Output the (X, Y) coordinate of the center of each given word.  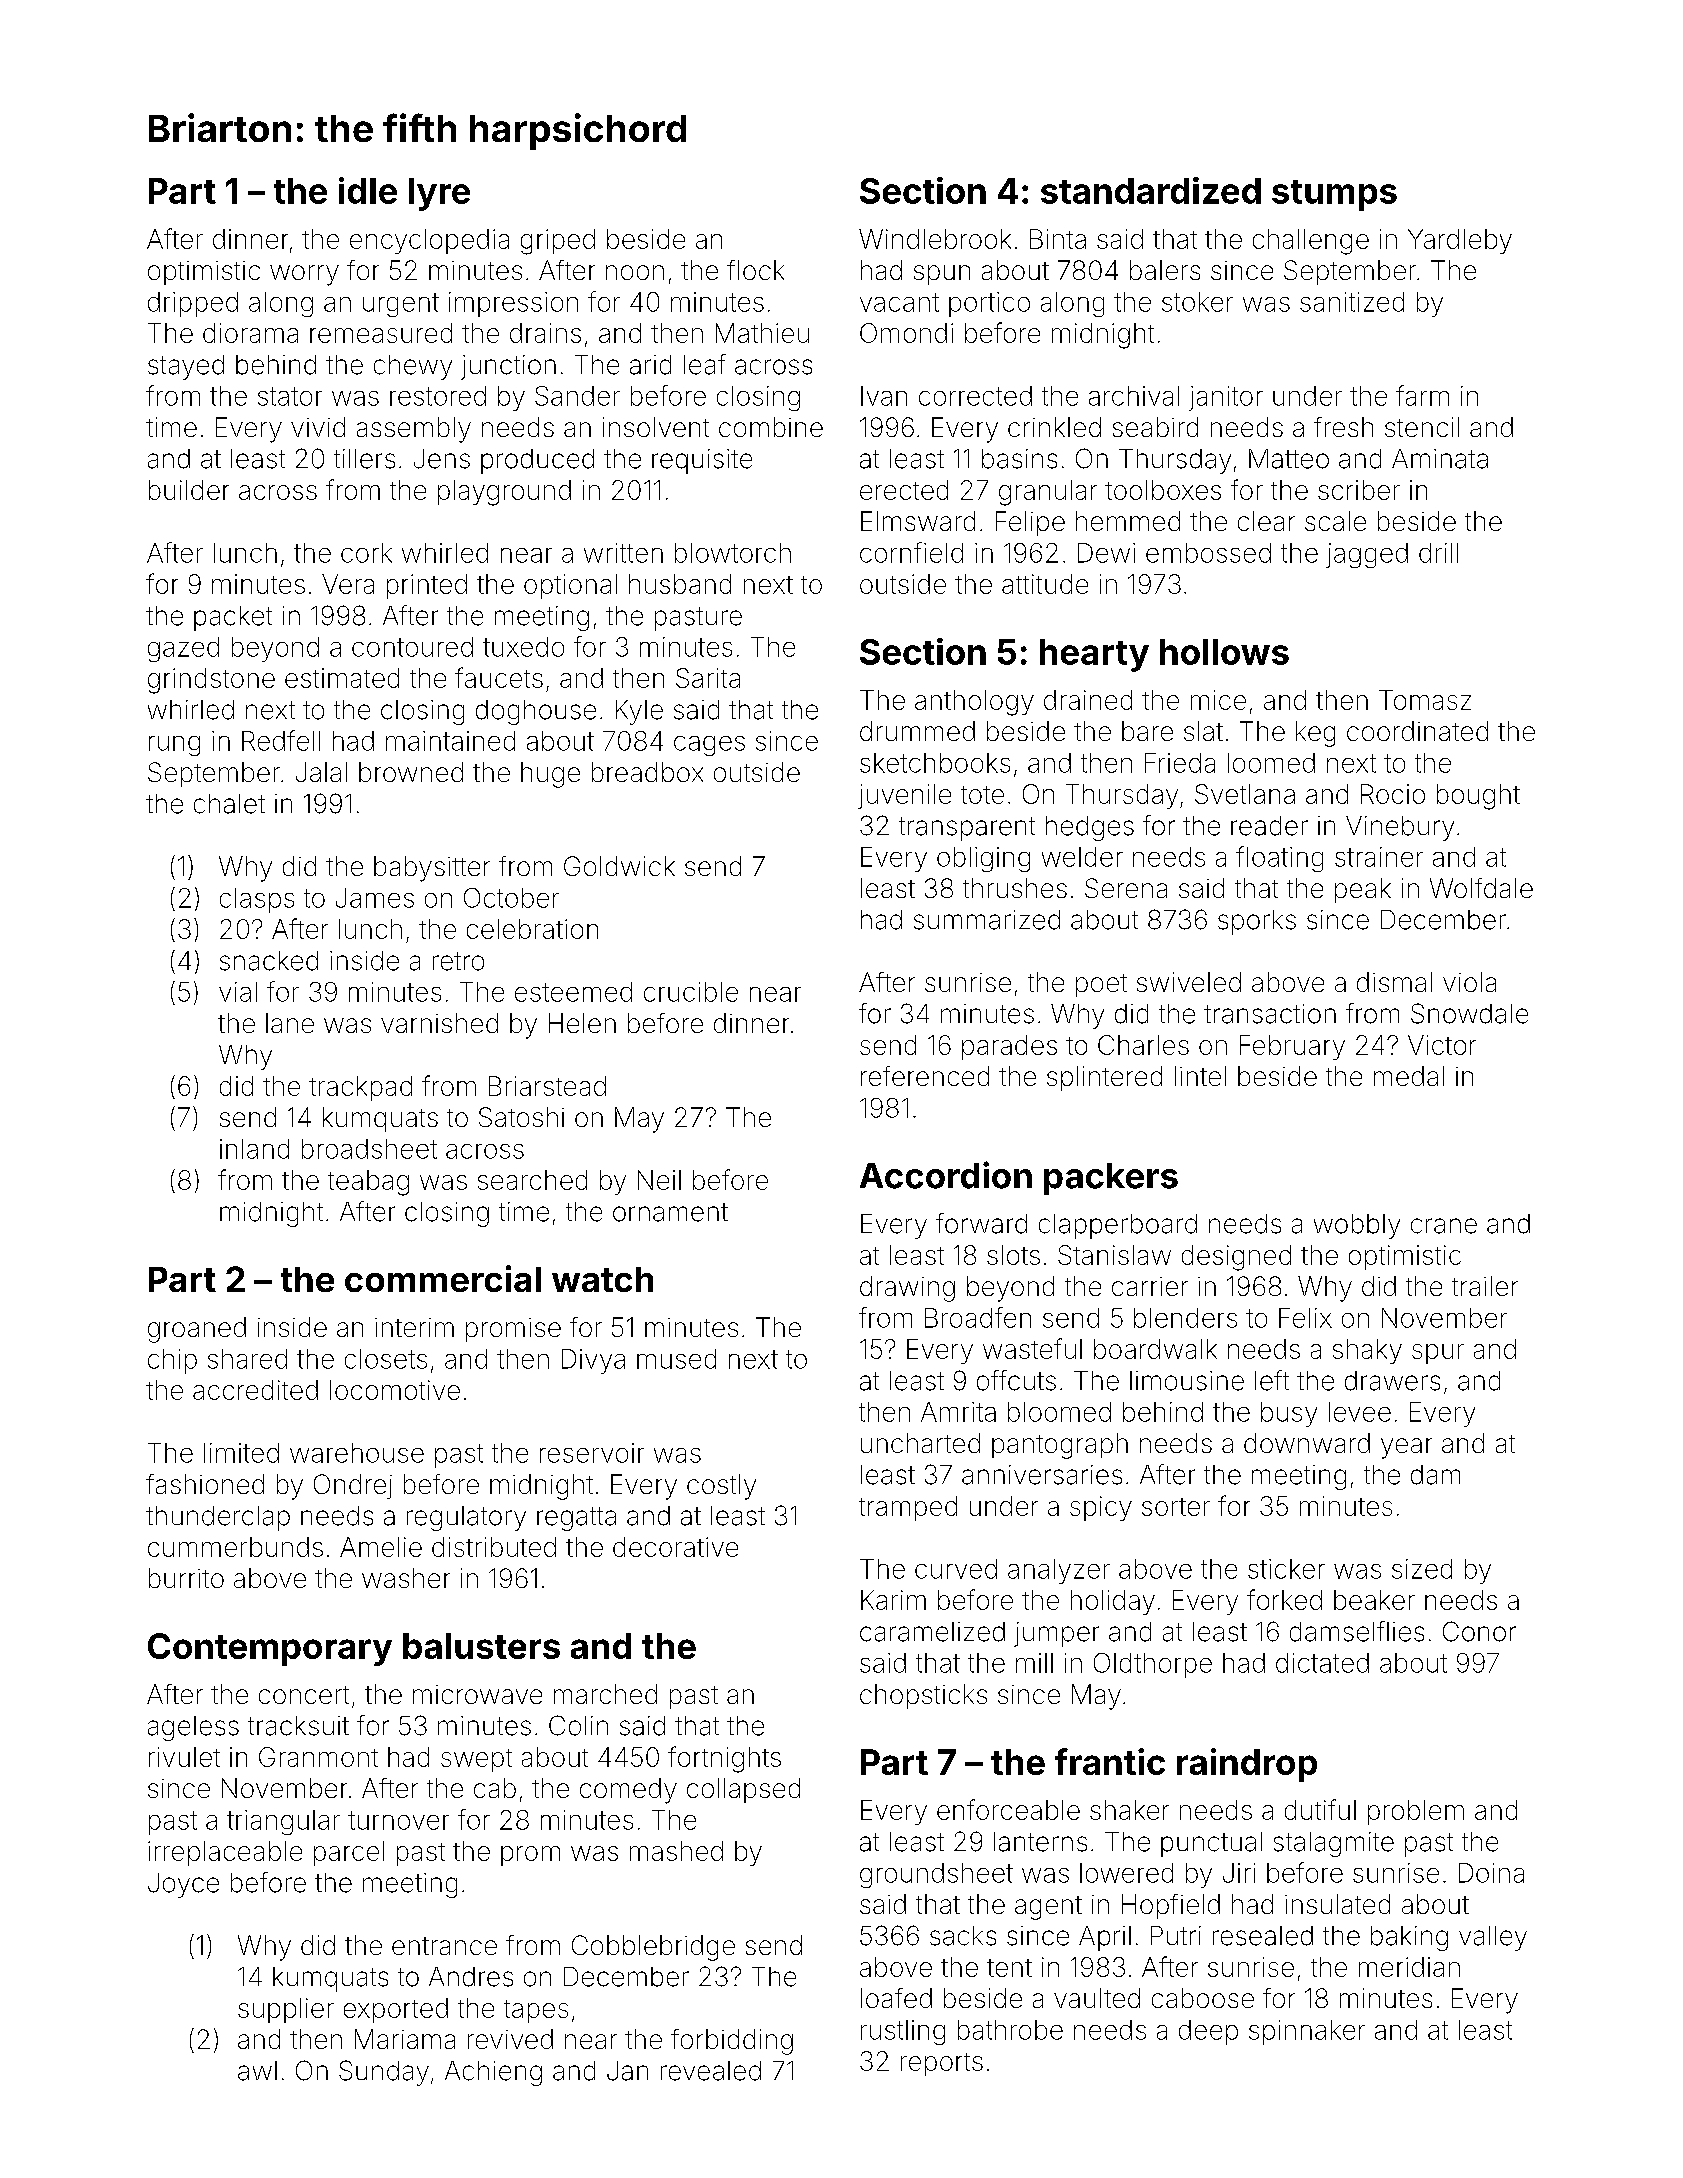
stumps (1334, 195)
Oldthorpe (1153, 1665)
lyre (439, 194)
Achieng (493, 2073)
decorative (675, 1547)
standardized (1151, 190)
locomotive (395, 1390)
